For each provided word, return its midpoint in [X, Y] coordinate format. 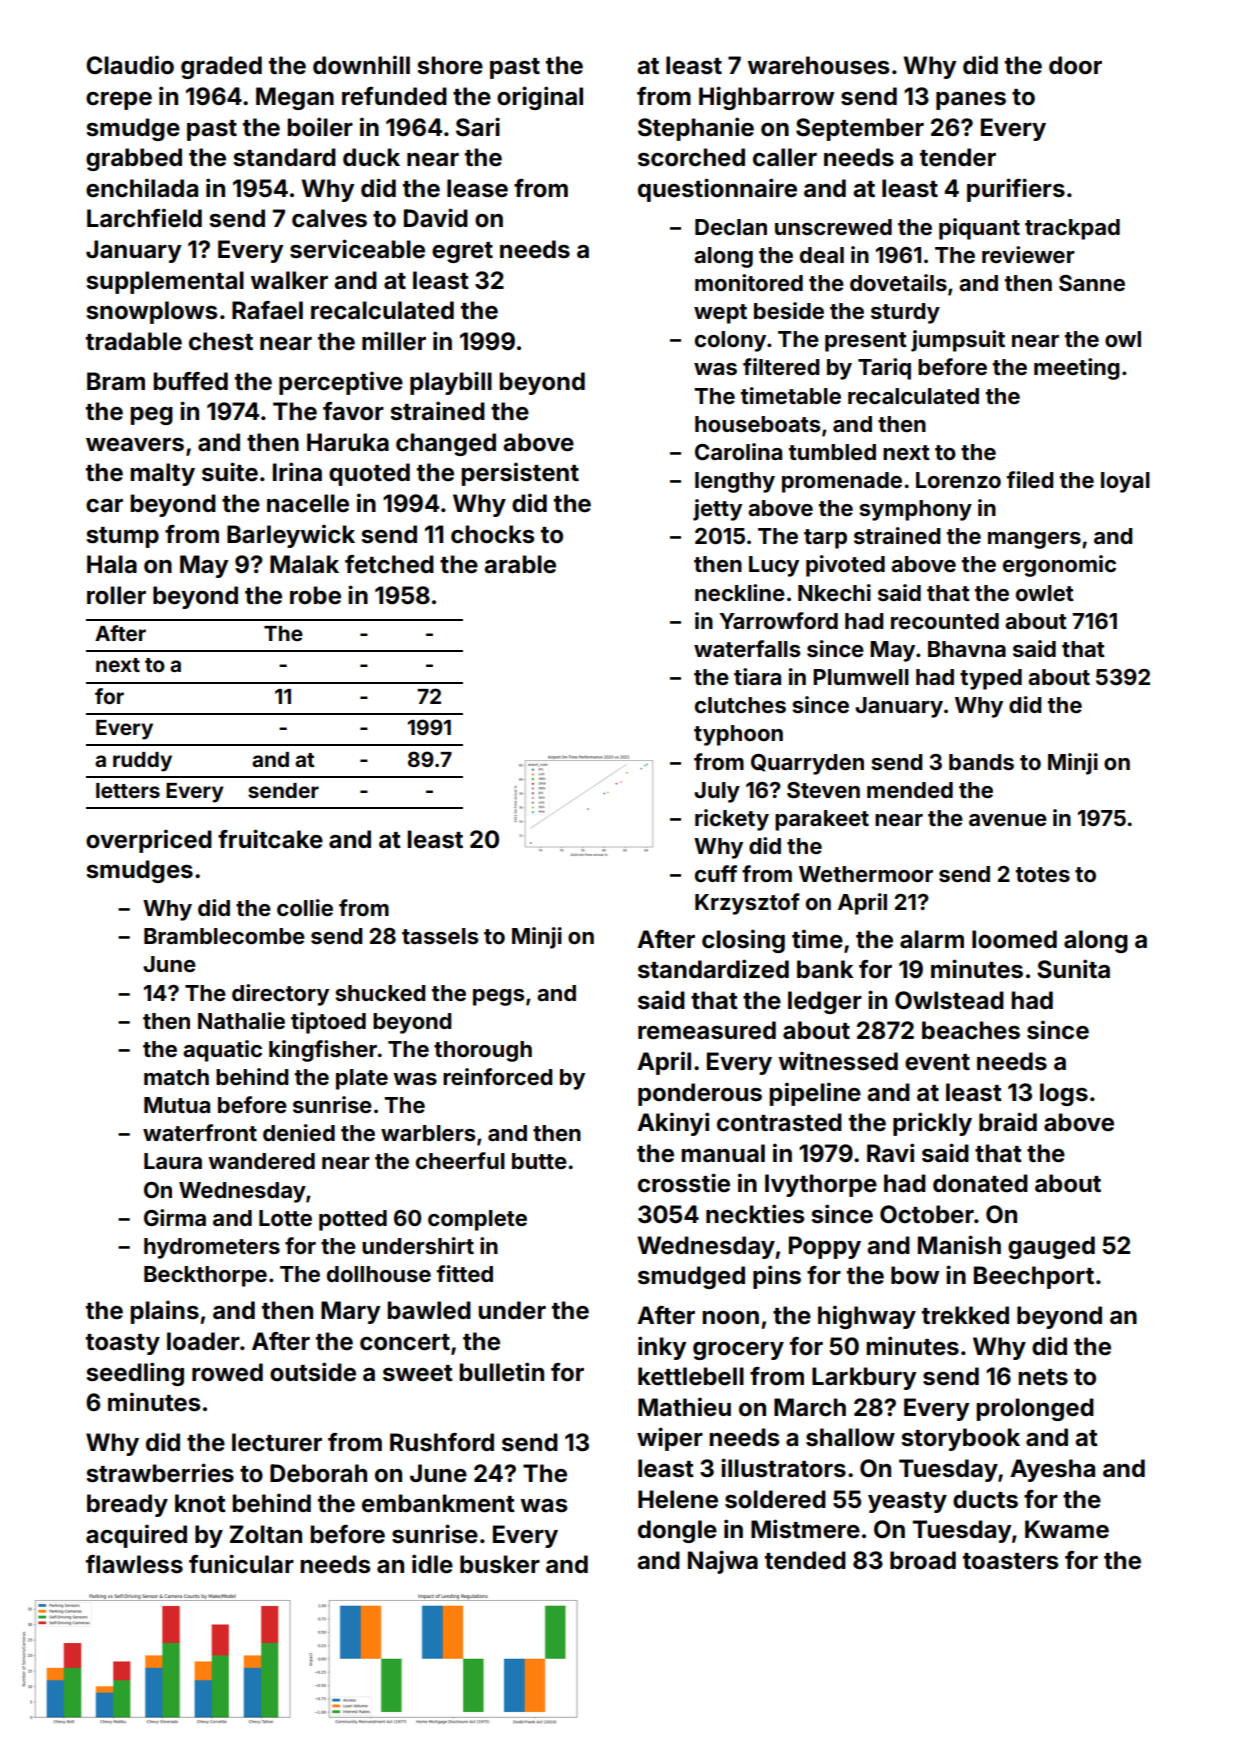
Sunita [1073, 969]
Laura [173, 1161]
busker [500, 1564]
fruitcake [270, 839]
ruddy [142, 762]
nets [1043, 1377]
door [1075, 65]
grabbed [134, 159]
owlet [1045, 593]
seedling [135, 1374]
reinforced [498, 1076]
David [436, 217]
